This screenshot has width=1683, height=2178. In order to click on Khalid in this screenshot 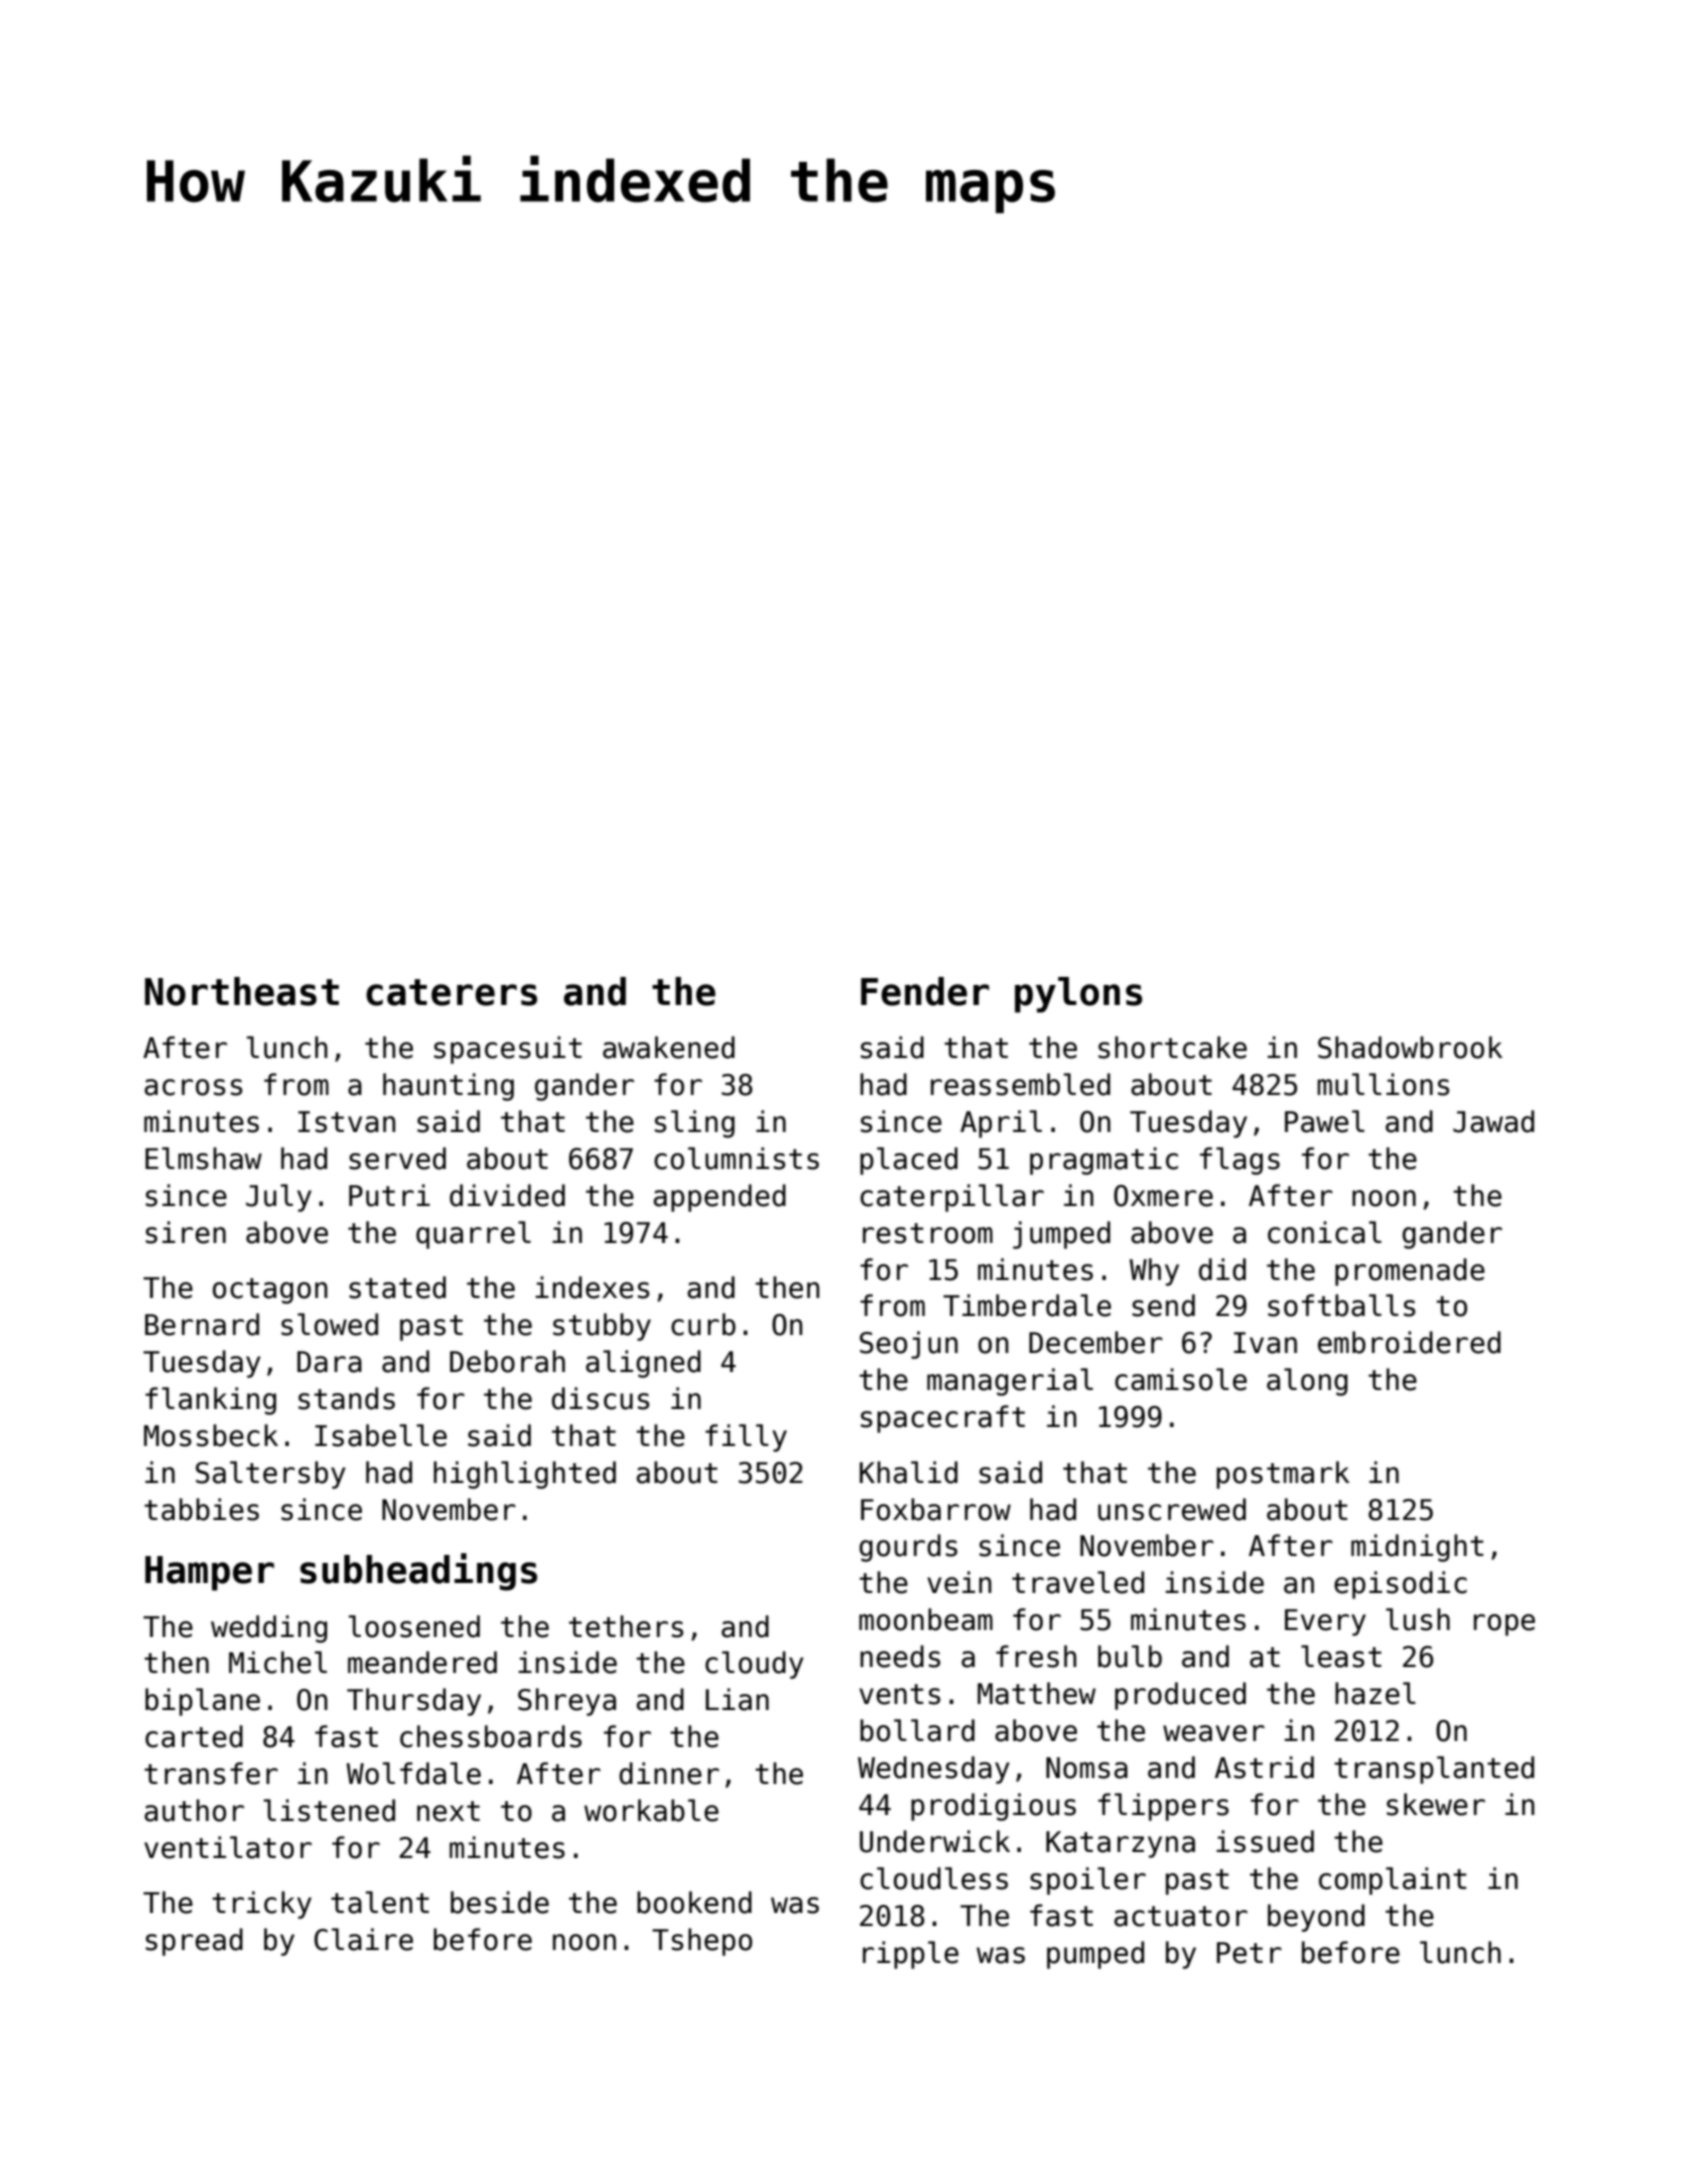, I will do `click(909, 1472)`.
